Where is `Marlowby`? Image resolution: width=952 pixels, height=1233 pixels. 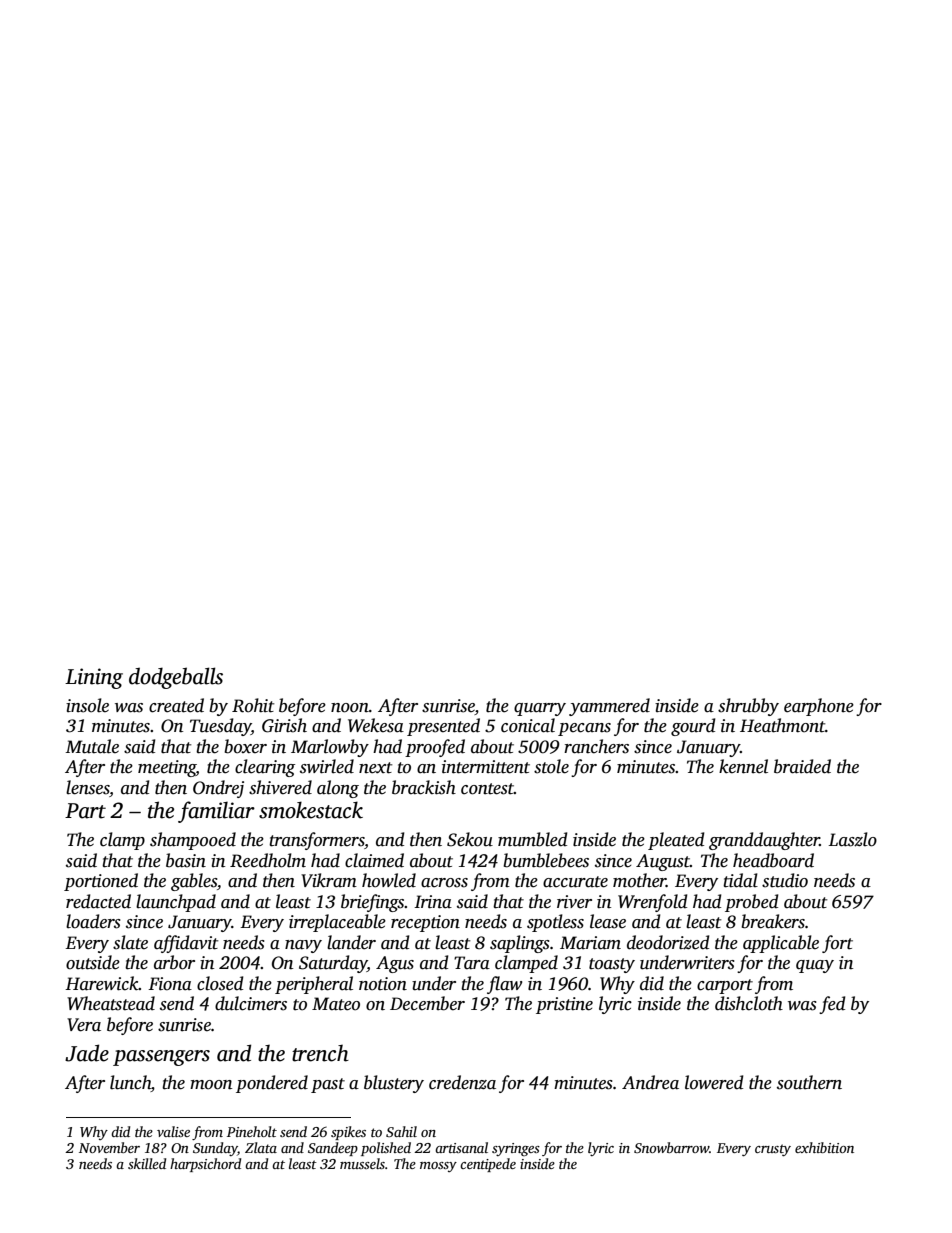
Marlowby is located at coordinates (330, 748).
